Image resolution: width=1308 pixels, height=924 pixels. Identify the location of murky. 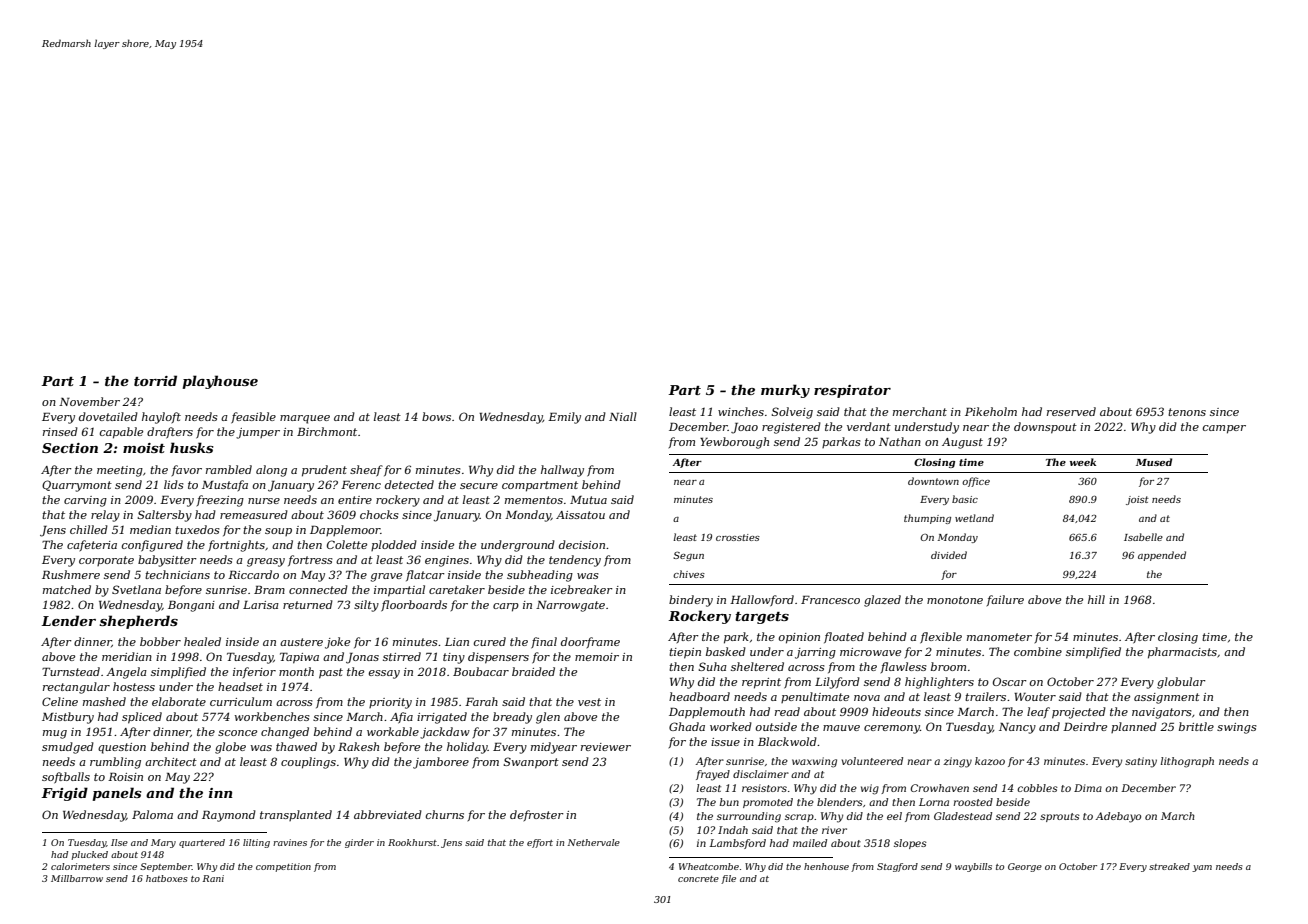
(785, 391).
